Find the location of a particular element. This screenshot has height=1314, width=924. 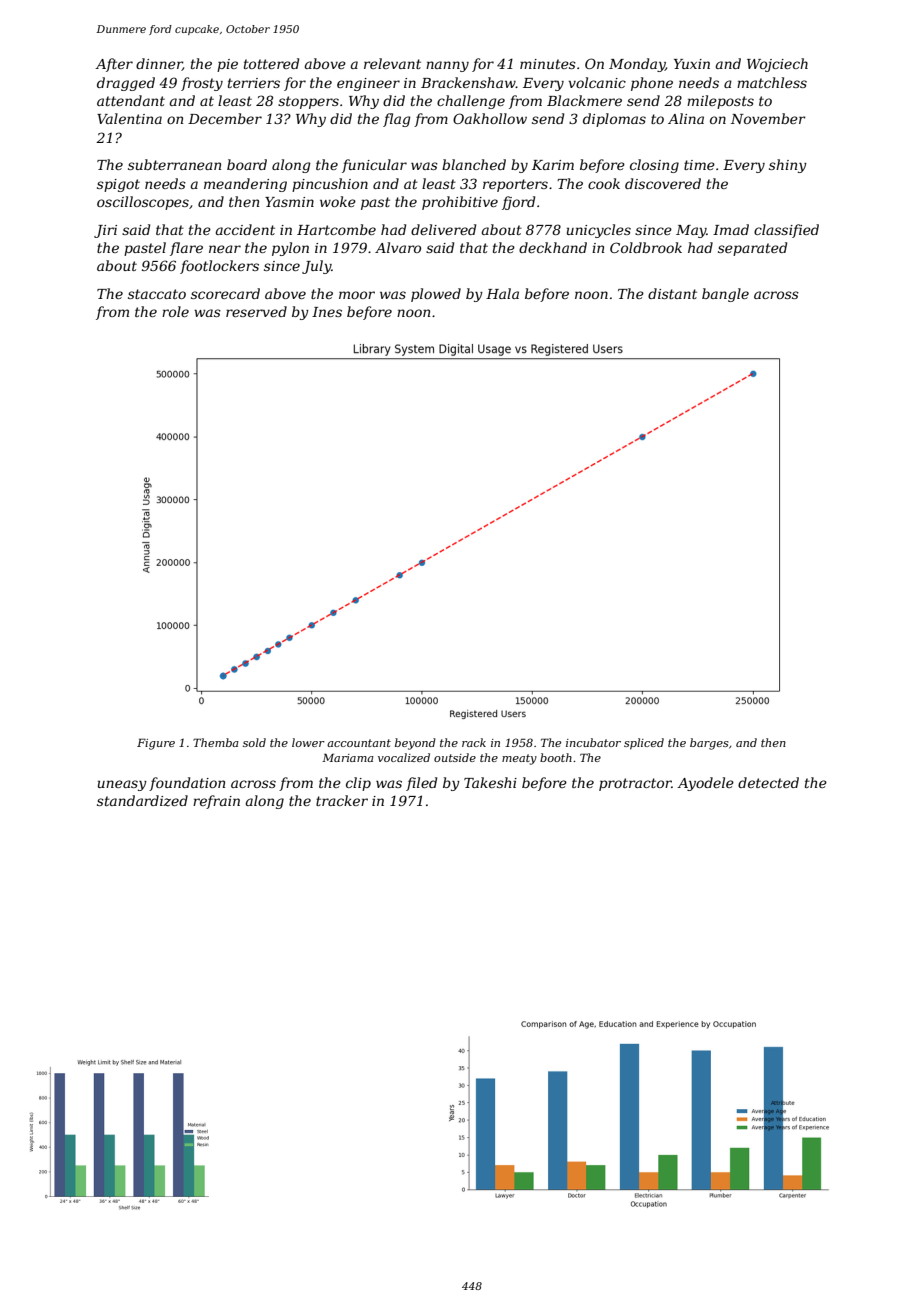

tottered is located at coordinates (271, 63).
